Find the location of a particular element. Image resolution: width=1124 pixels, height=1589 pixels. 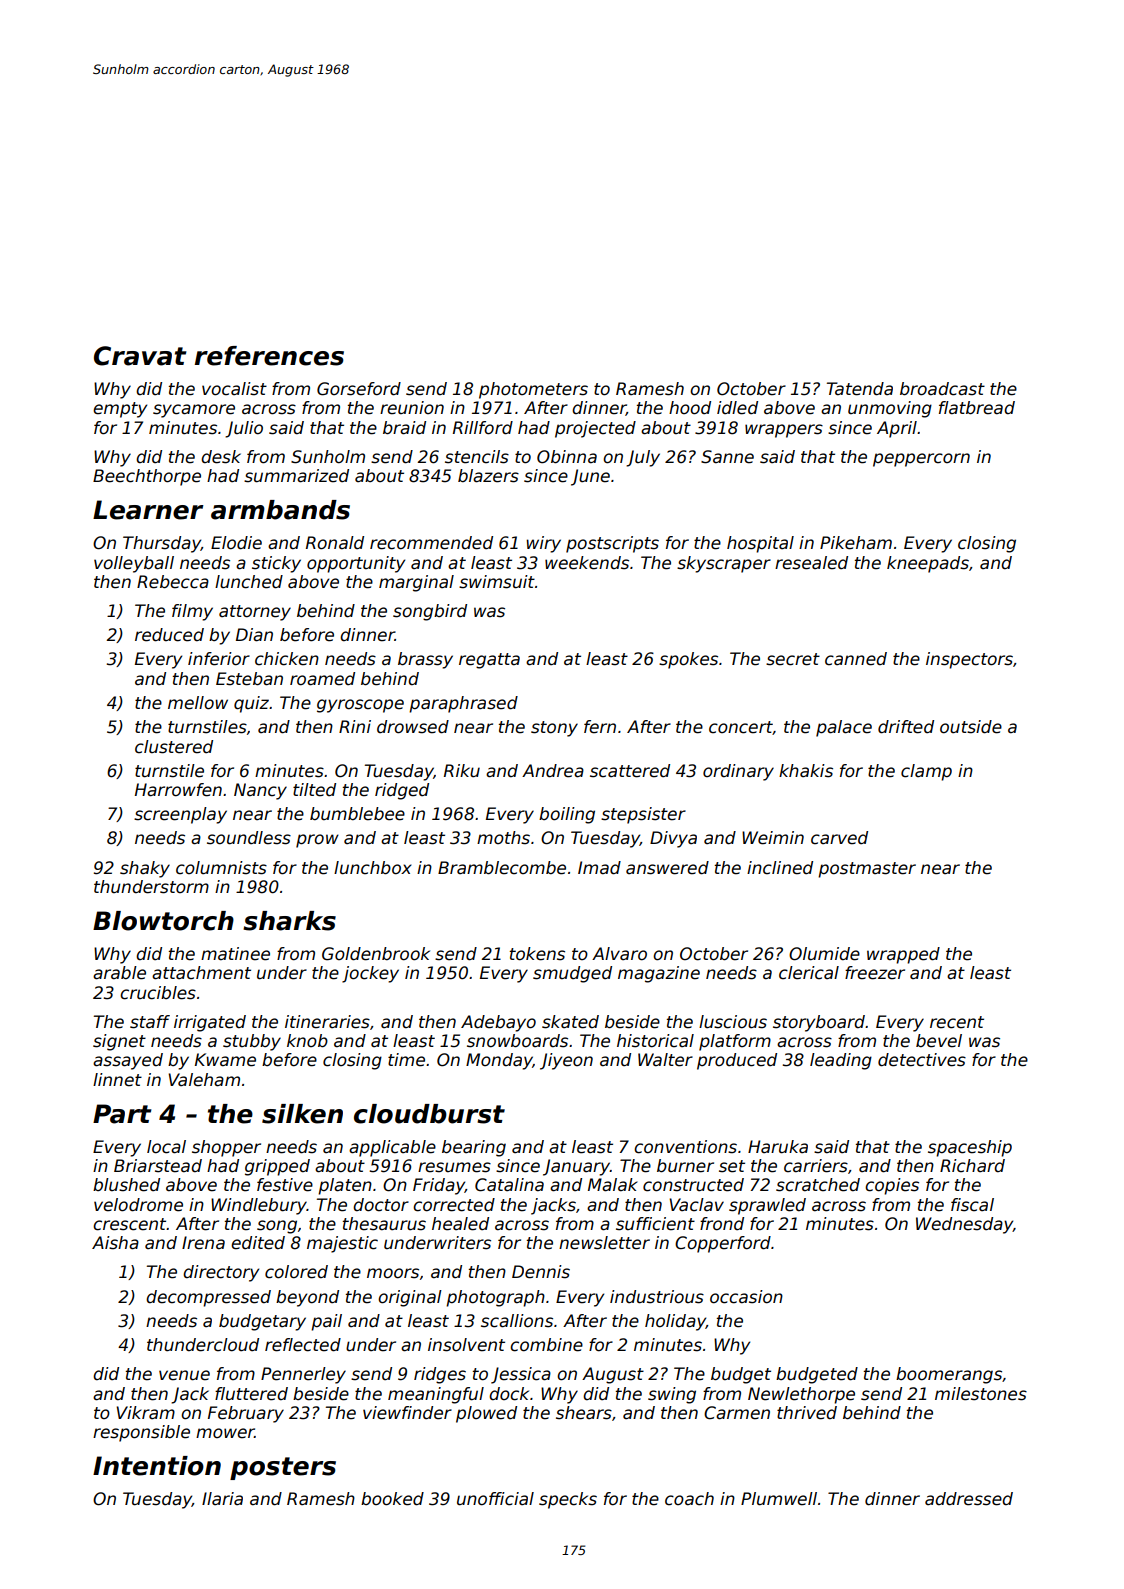

Cravat is located at coordinates (140, 356).
